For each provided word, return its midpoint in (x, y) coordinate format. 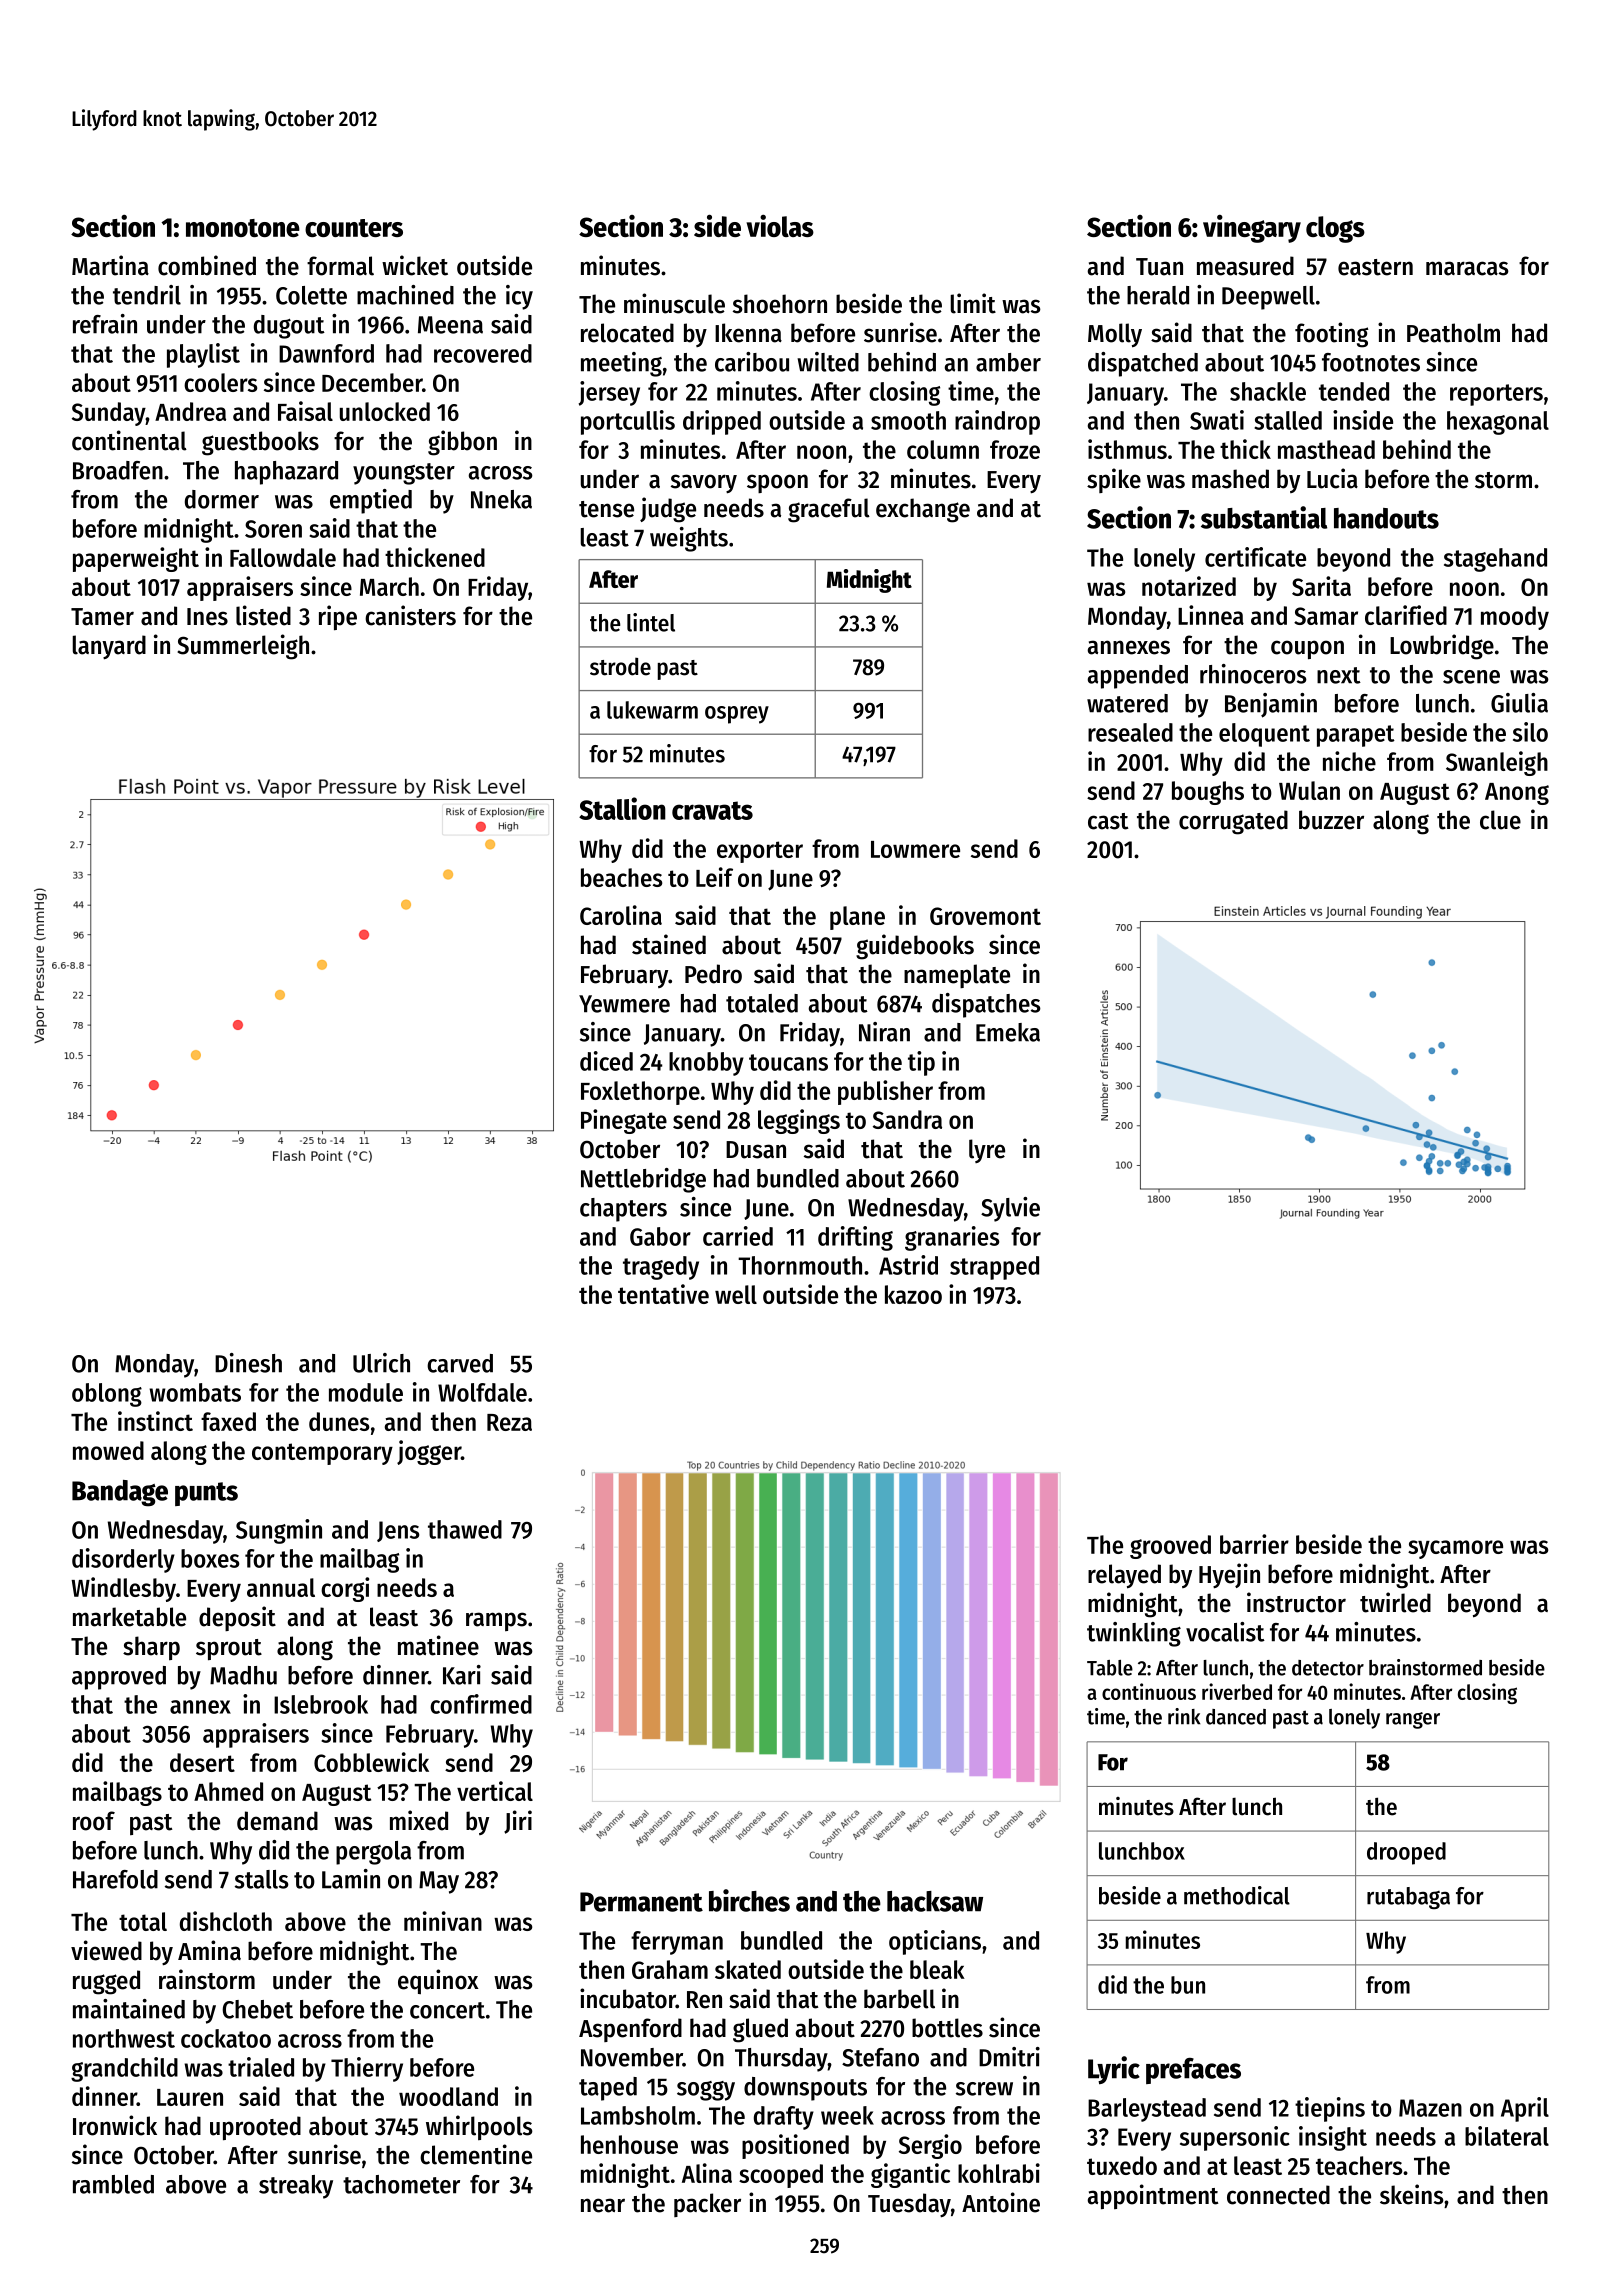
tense (606, 509)
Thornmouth (800, 1265)
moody (1515, 618)
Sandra (907, 1119)
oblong (107, 1395)
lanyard (109, 647)
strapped (994, 1268)
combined (207, 265)
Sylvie (1010, 1209)
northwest (124, 2038)
